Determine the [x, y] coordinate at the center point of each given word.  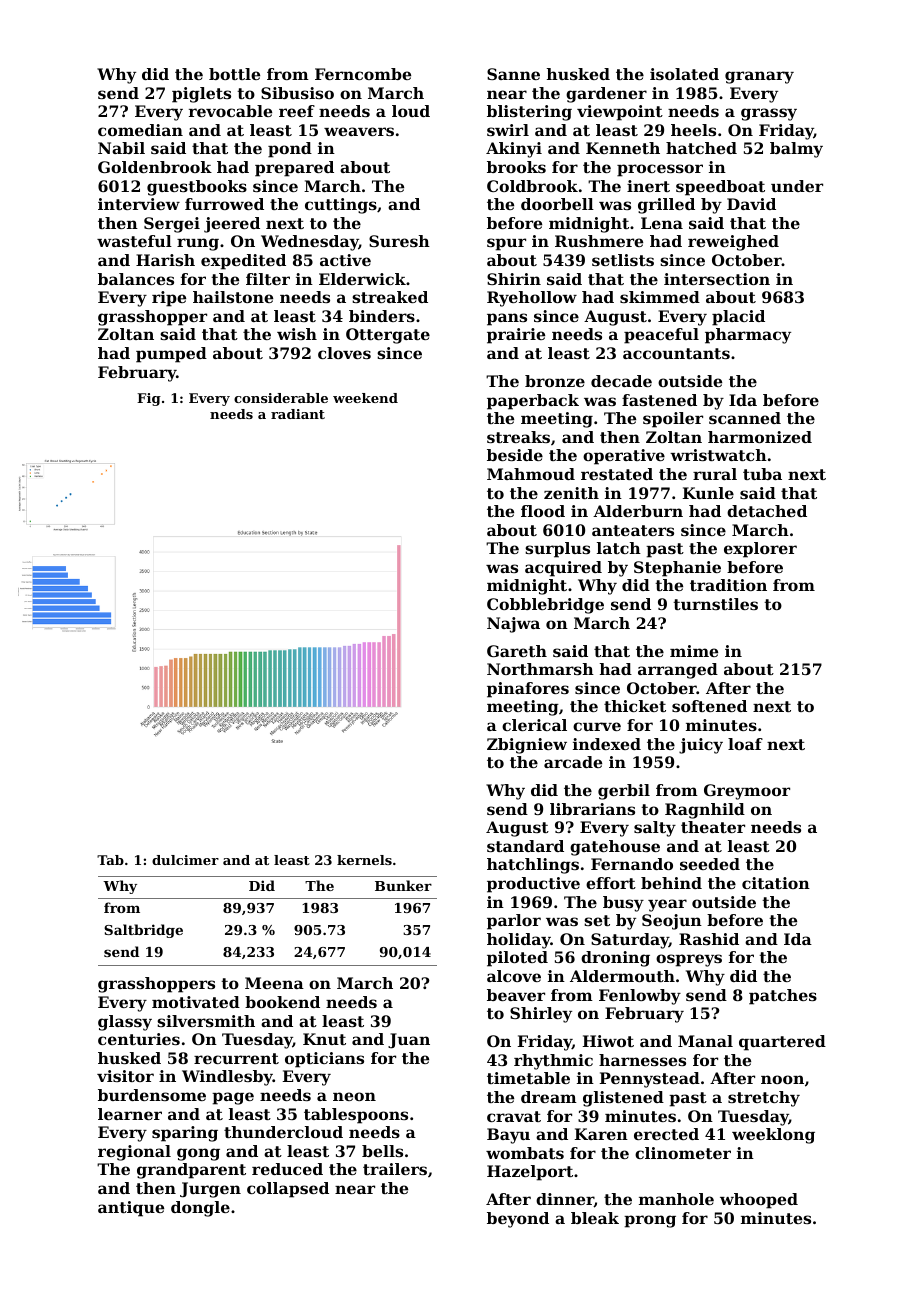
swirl [508, 130]
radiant [298, 414]
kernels [364, 860]
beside [515, 455]
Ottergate [388, 336]
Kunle [708, 493]
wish [297, 334]
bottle [234, 74]
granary [759, 77]
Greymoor [747, 792]
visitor [125, 1076]
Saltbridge [143, 931]
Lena [662, 223]
